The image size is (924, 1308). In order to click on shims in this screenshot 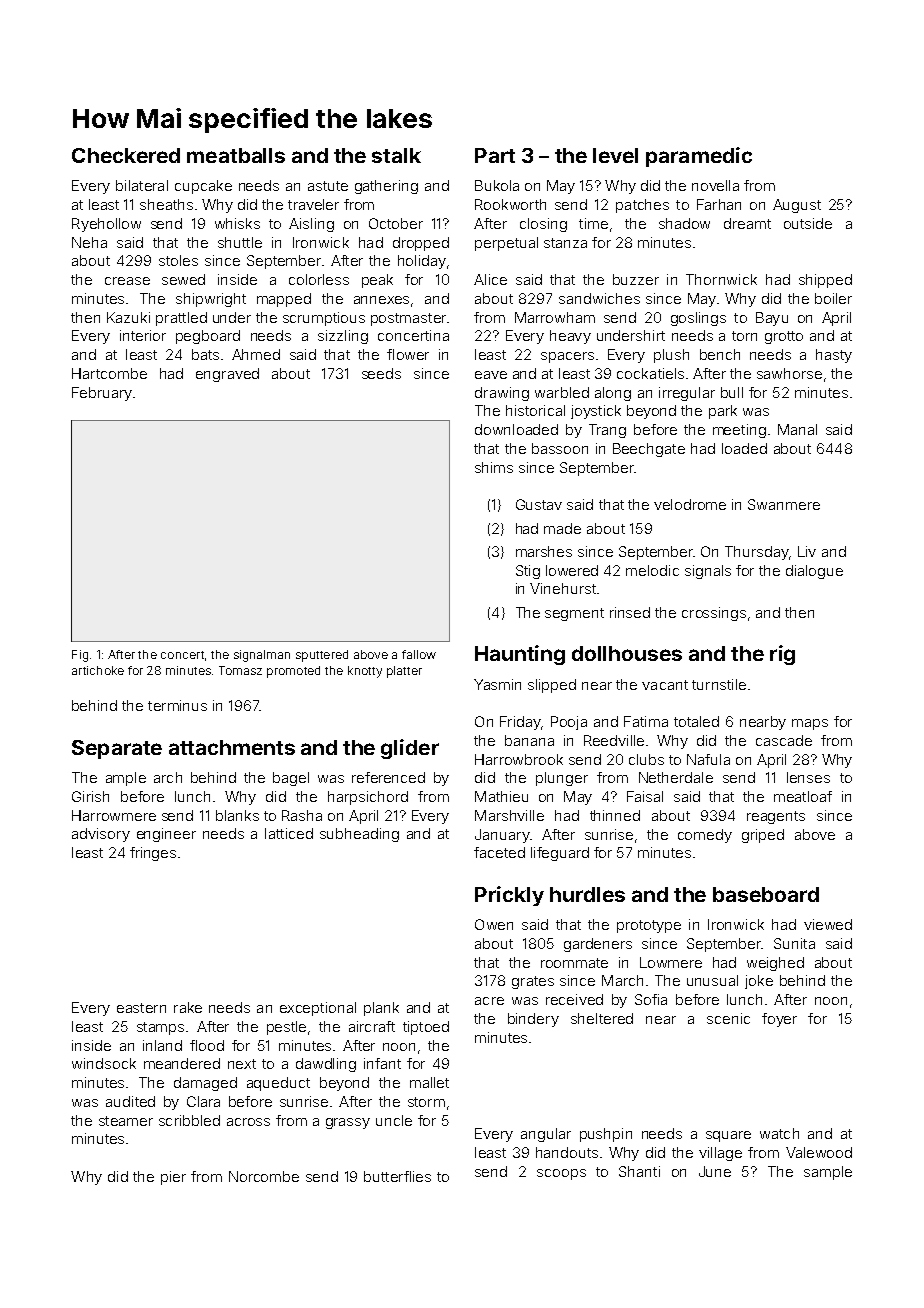, I will do `click(494, 467)`.
